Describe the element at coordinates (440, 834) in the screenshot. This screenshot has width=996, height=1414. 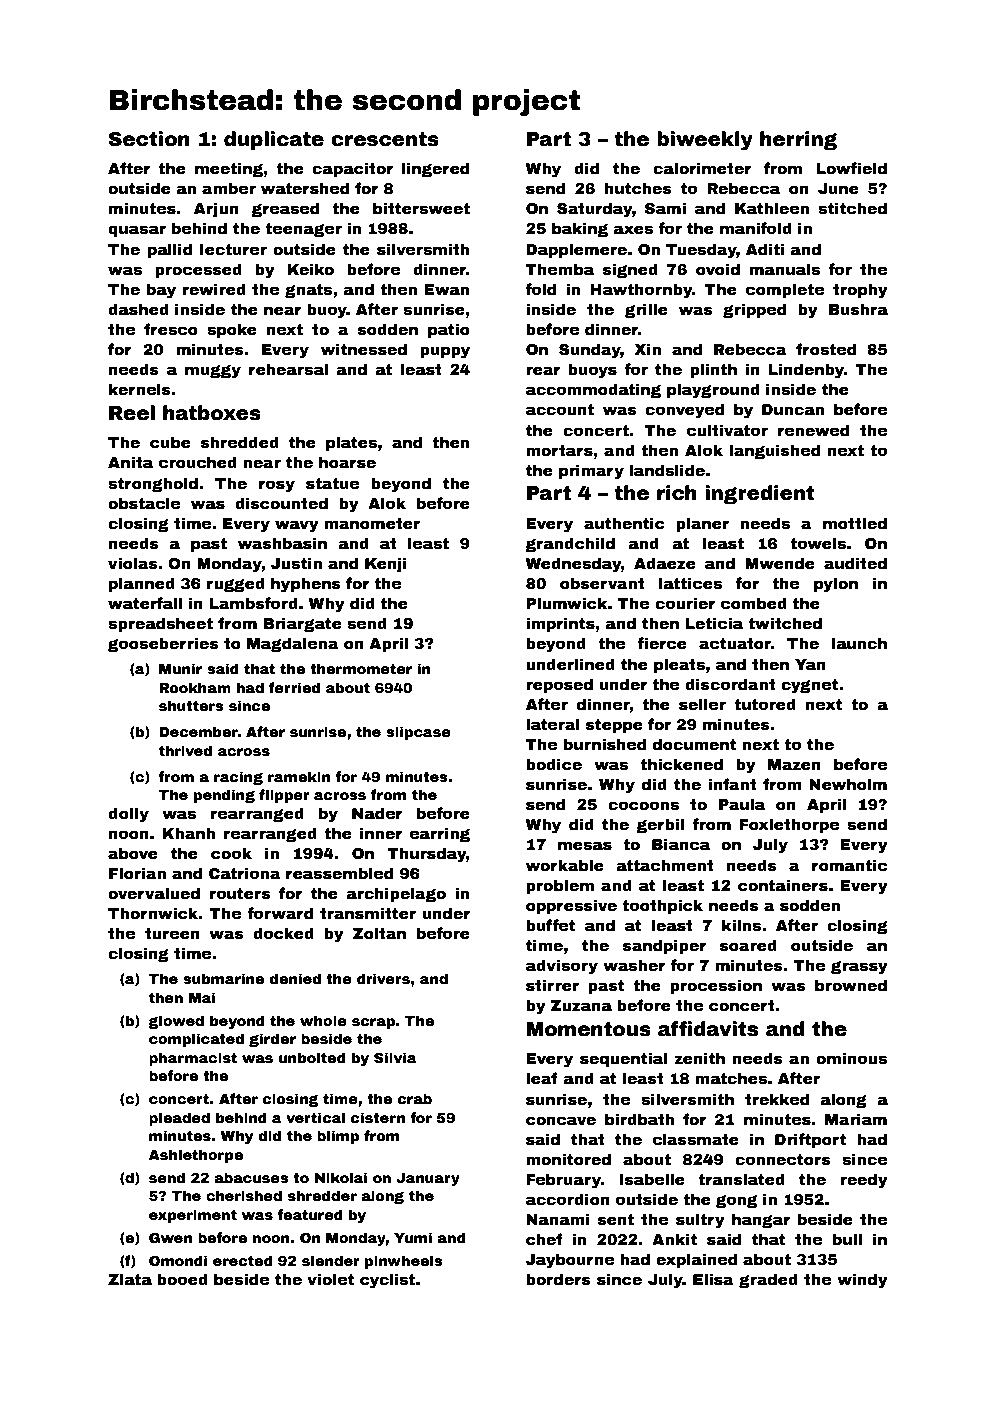
I see `earring` at that location.
